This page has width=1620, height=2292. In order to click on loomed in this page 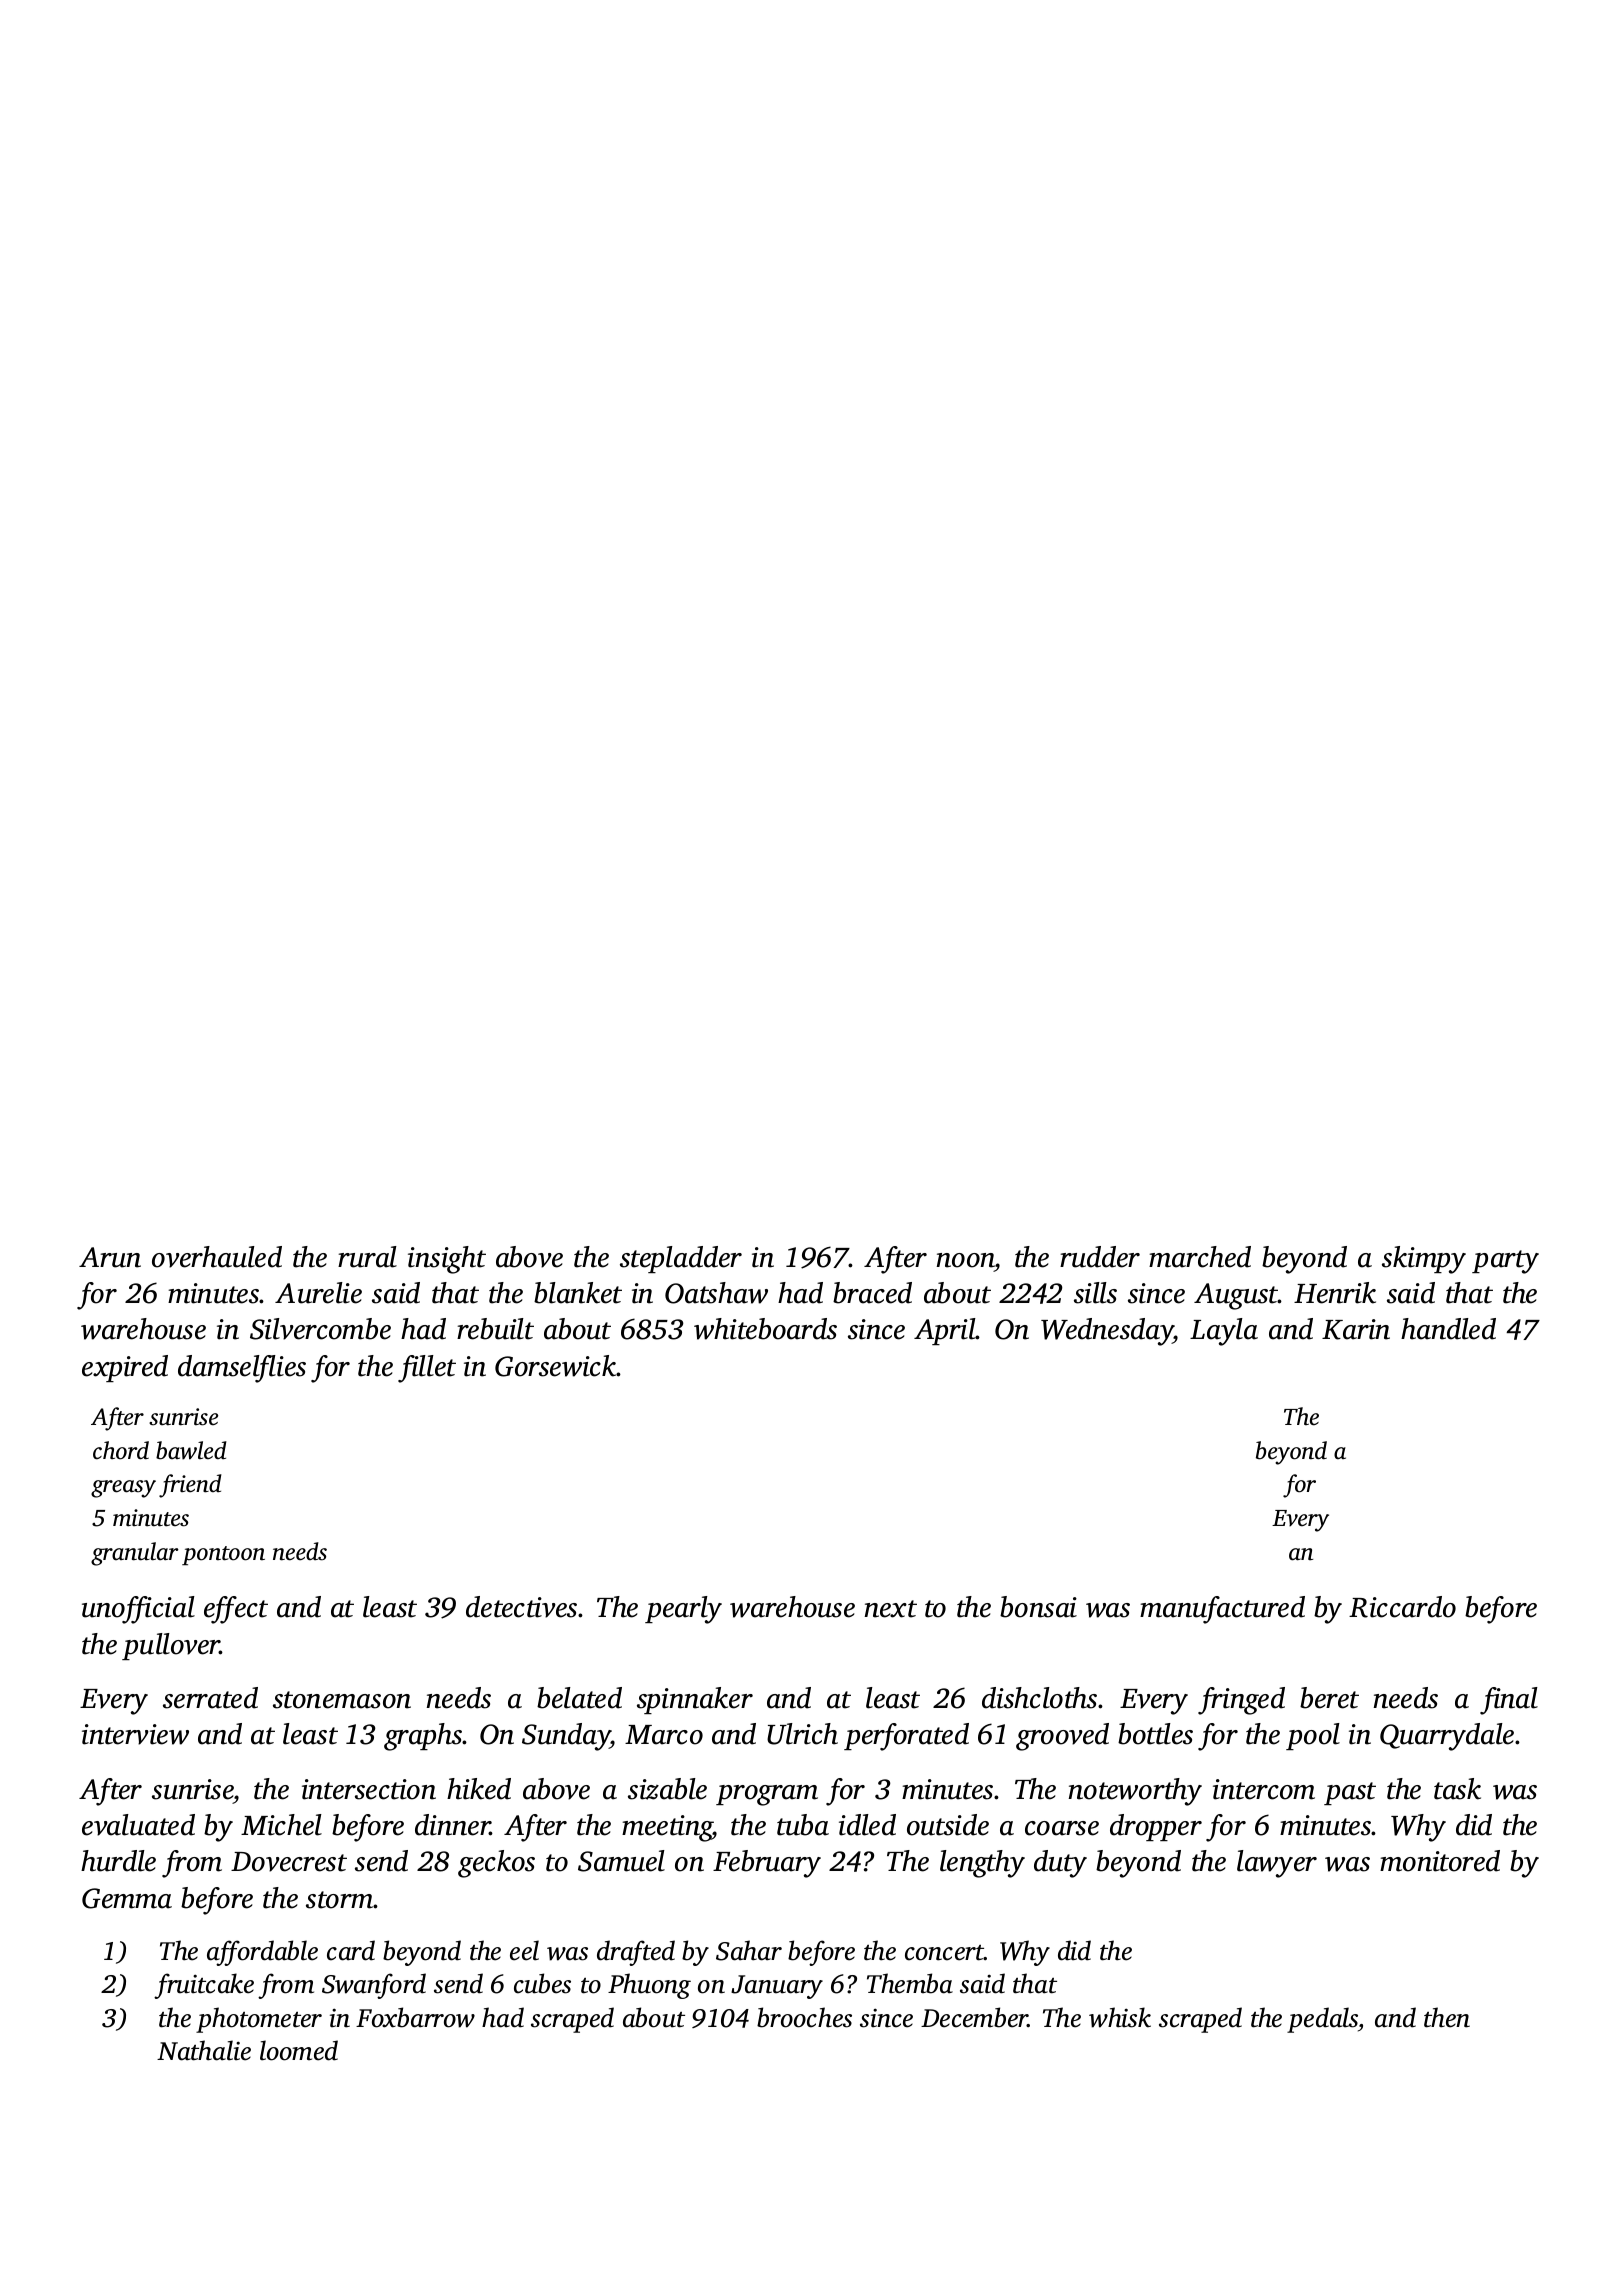, I will do `click(299, 2050)`.
